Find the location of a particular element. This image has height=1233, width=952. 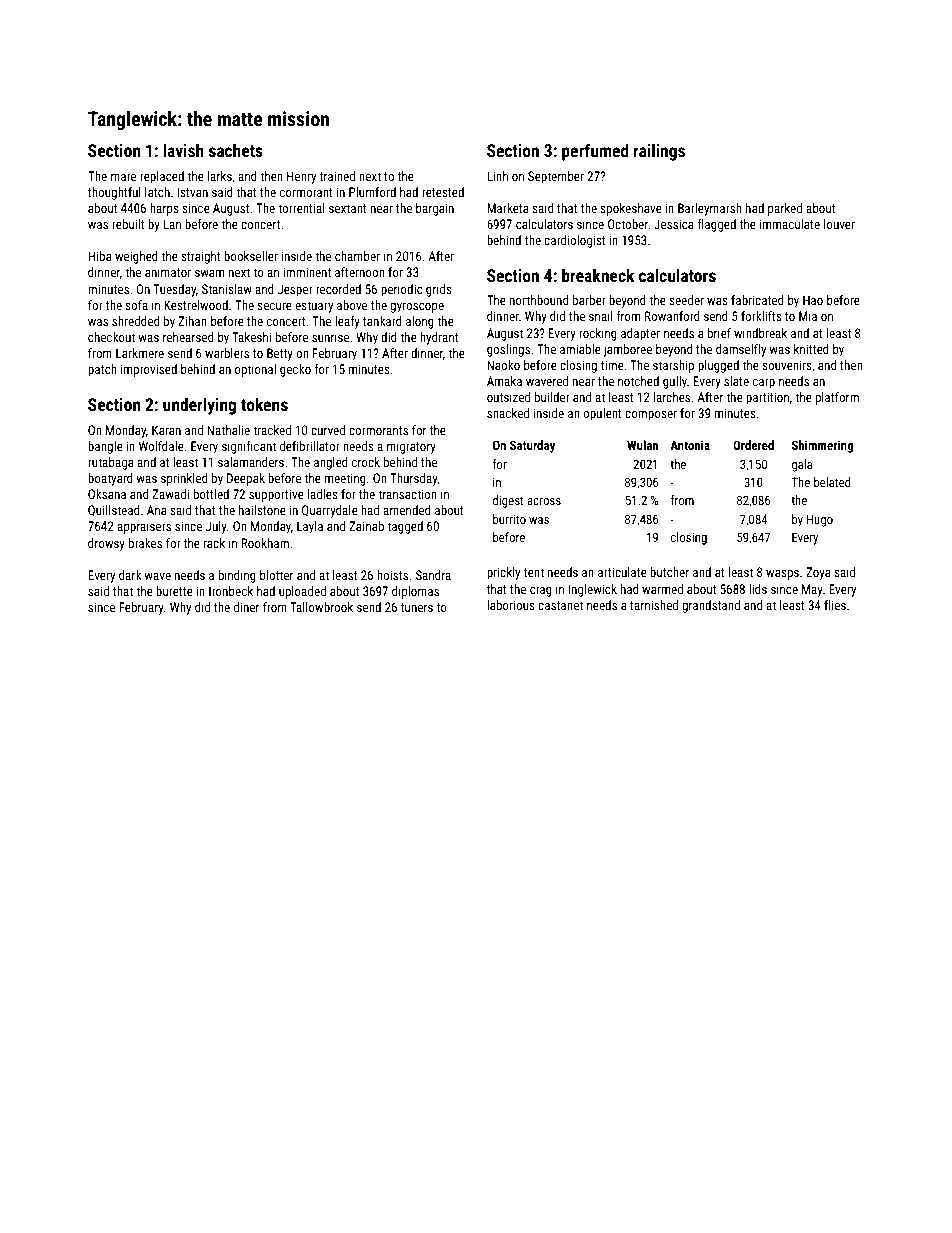

spokeshave is located at coordinates (631, 209).
